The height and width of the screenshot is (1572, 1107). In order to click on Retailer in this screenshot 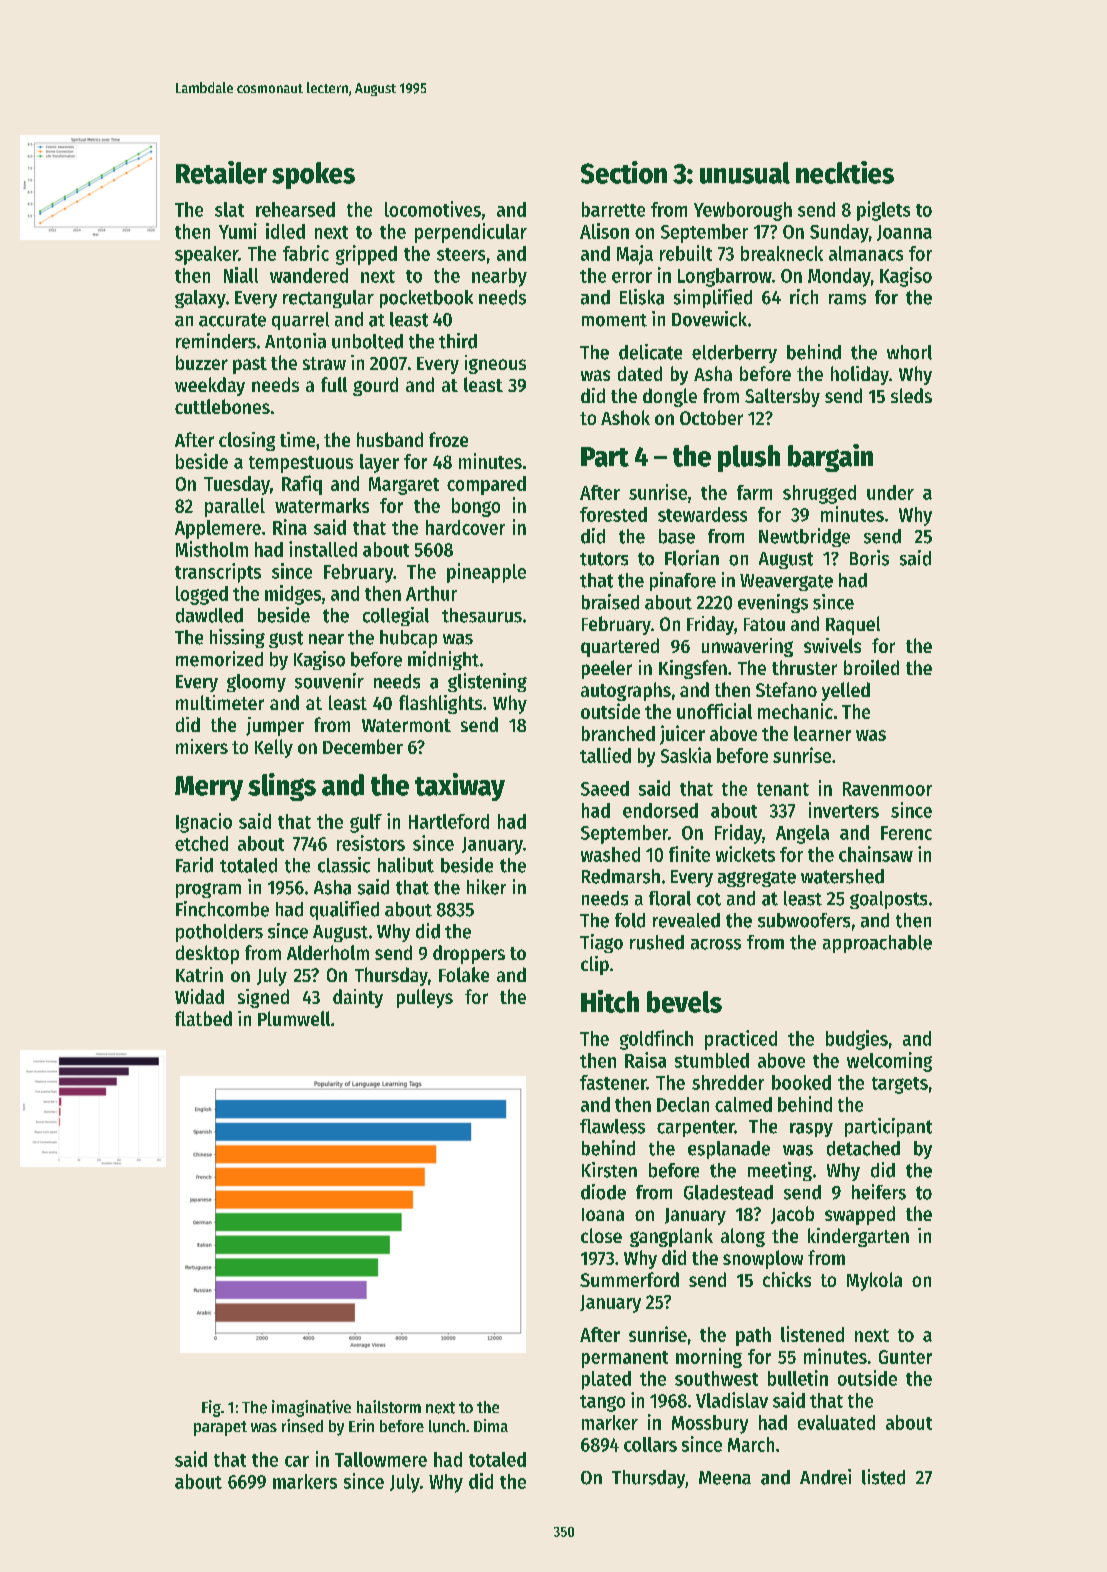, I will do `click(221, 172)`.
